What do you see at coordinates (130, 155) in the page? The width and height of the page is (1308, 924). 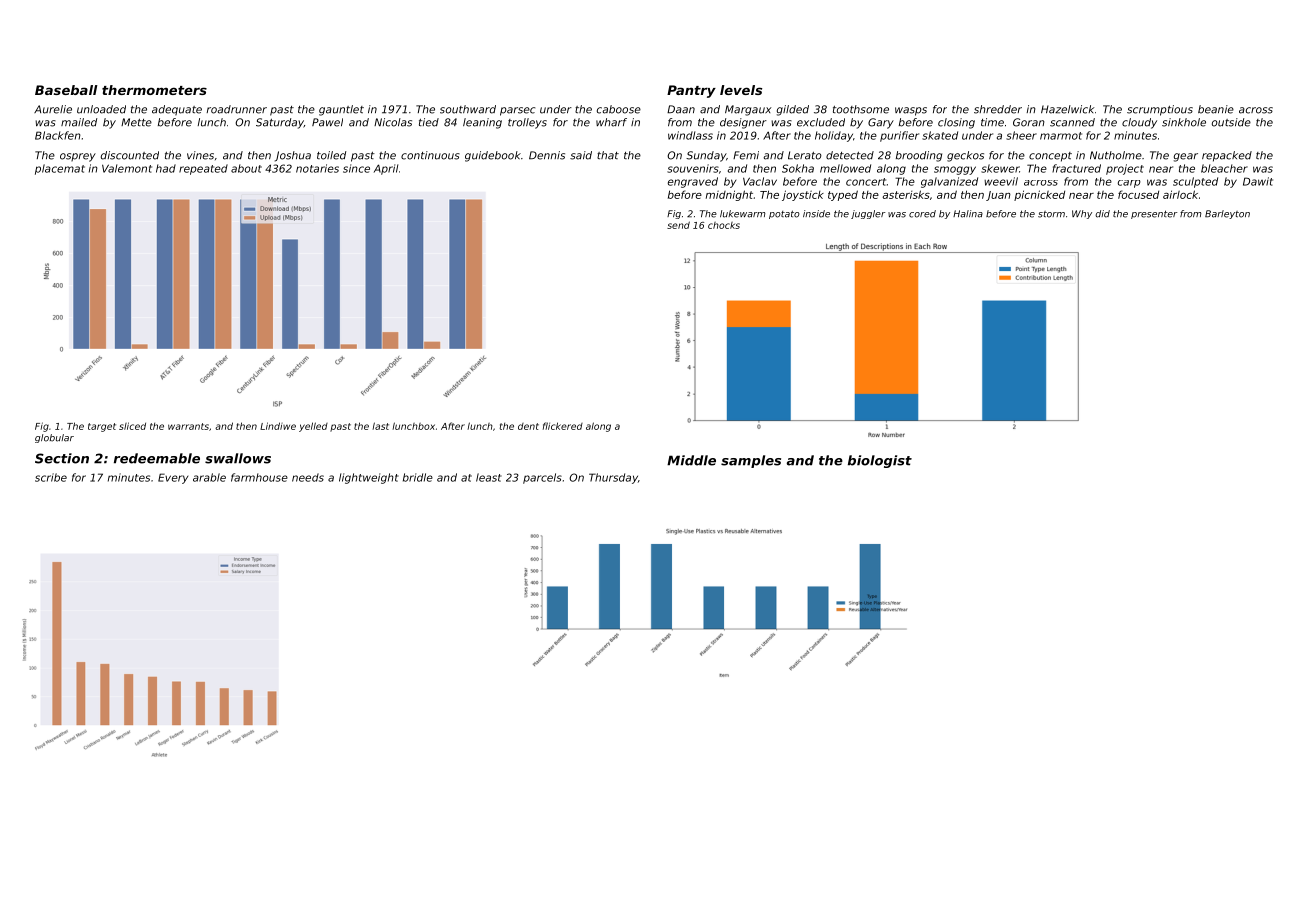 I see `discounted` at bounding box center [130, 155].
